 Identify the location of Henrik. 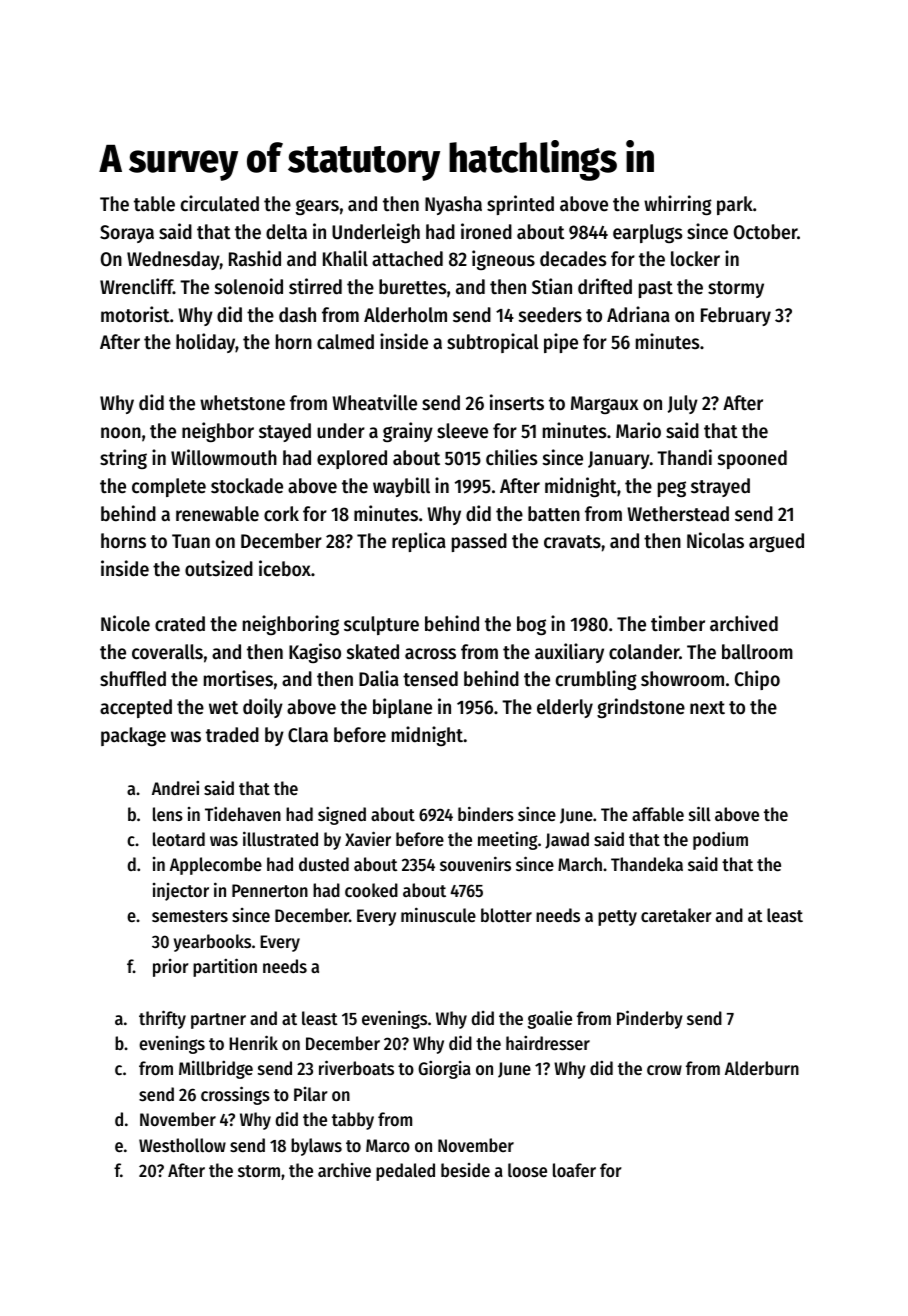
(253, 1042).
